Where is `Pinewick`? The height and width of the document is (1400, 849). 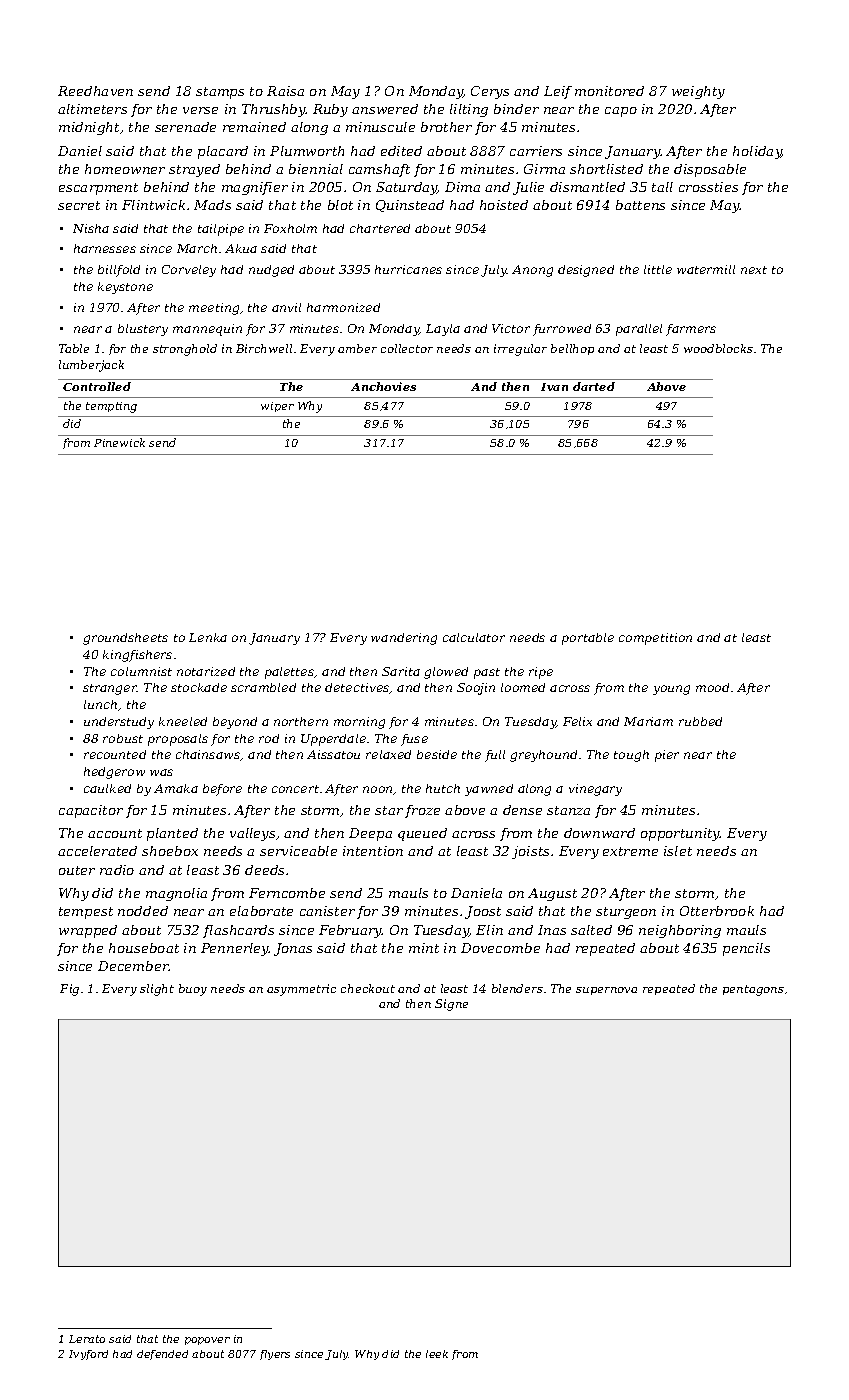
Pinewick is located at coordinates (119, 442).
